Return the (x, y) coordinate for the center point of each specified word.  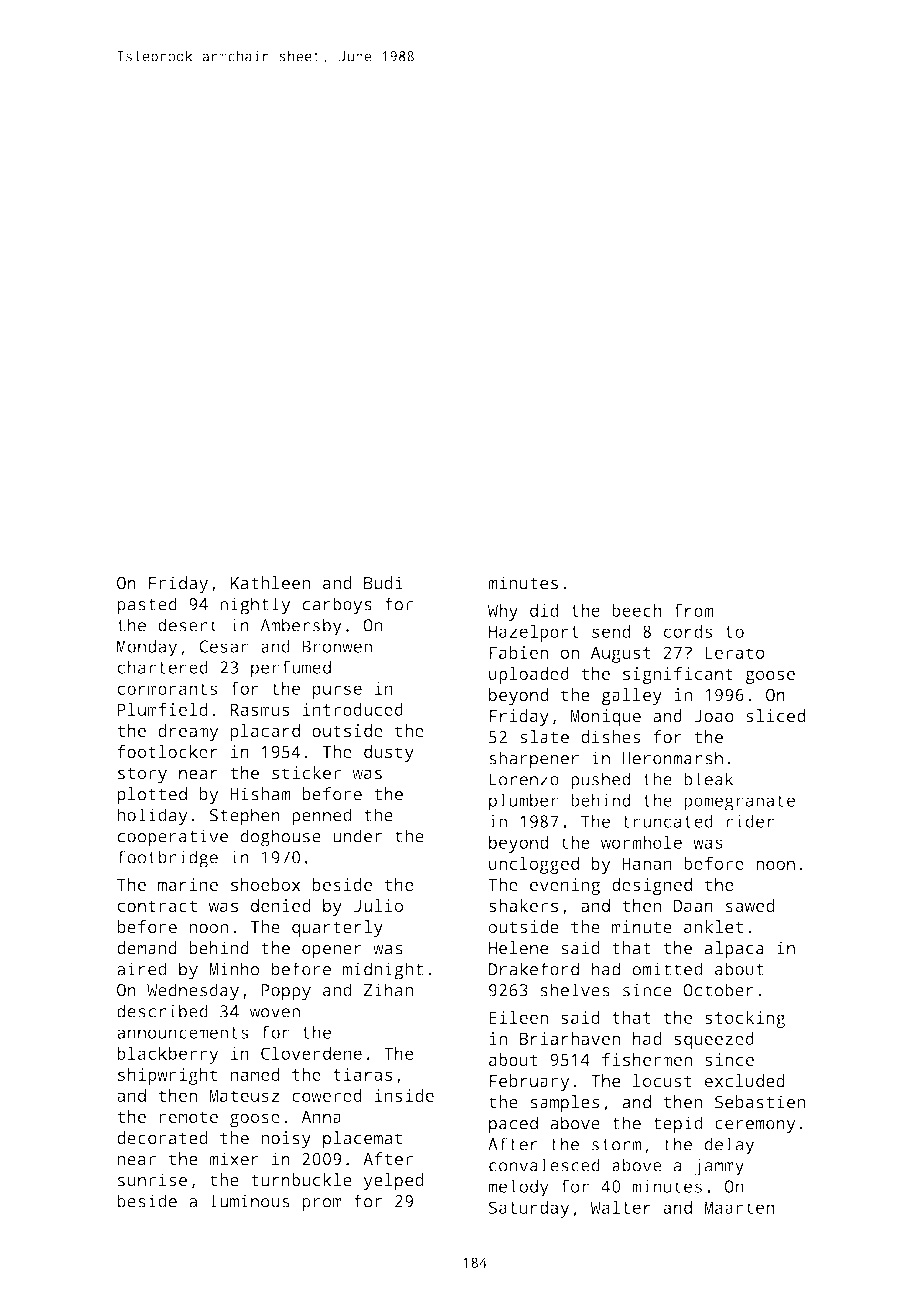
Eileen (518, 1017)
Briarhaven (570, 1038)
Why (503, 612)
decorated (162, 1138)
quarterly (337, 928)
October (718, 990)
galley (631, 696)
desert (188, 625)
